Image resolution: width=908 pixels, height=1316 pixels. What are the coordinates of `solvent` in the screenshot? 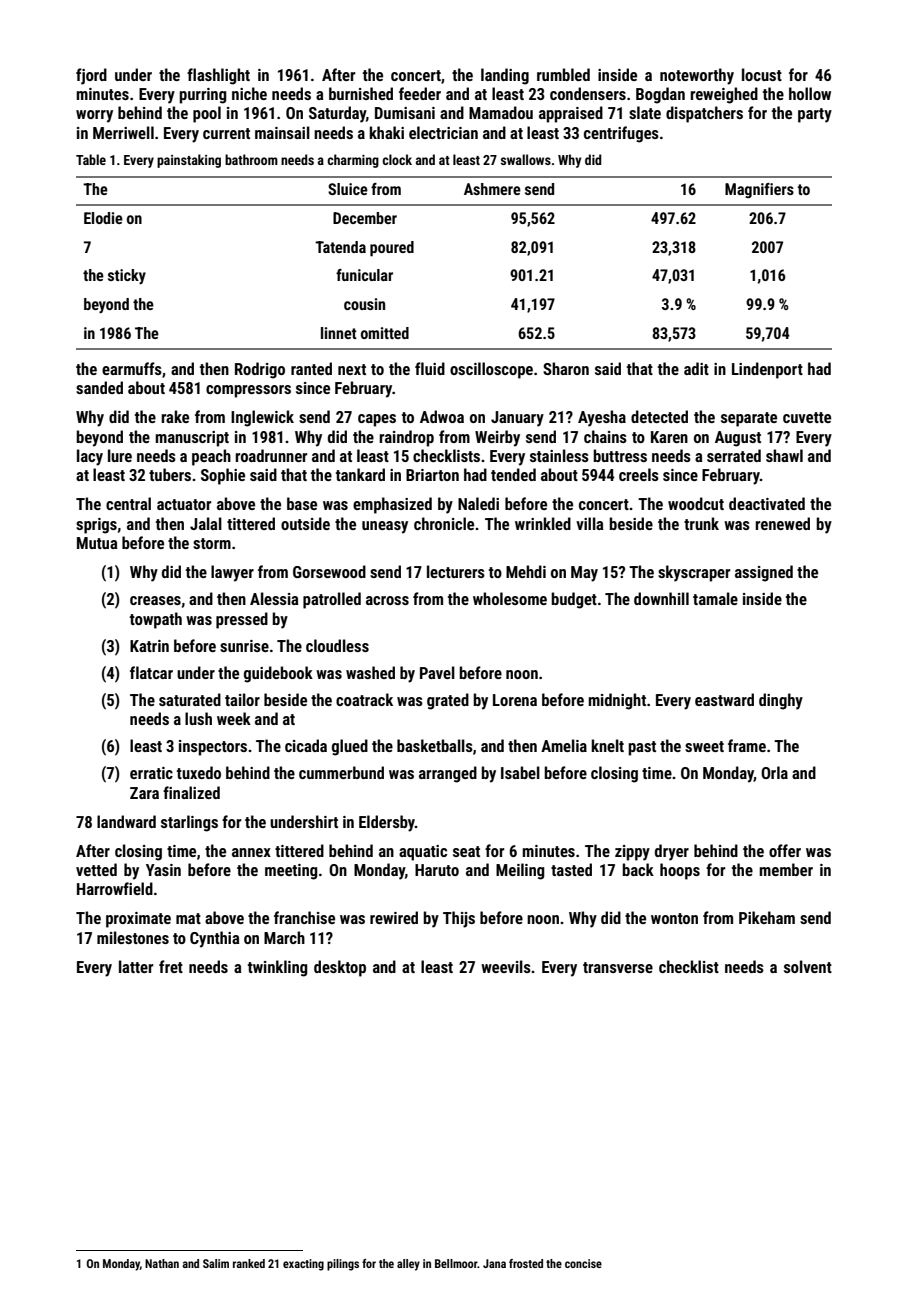 It's located at (808, 966).
